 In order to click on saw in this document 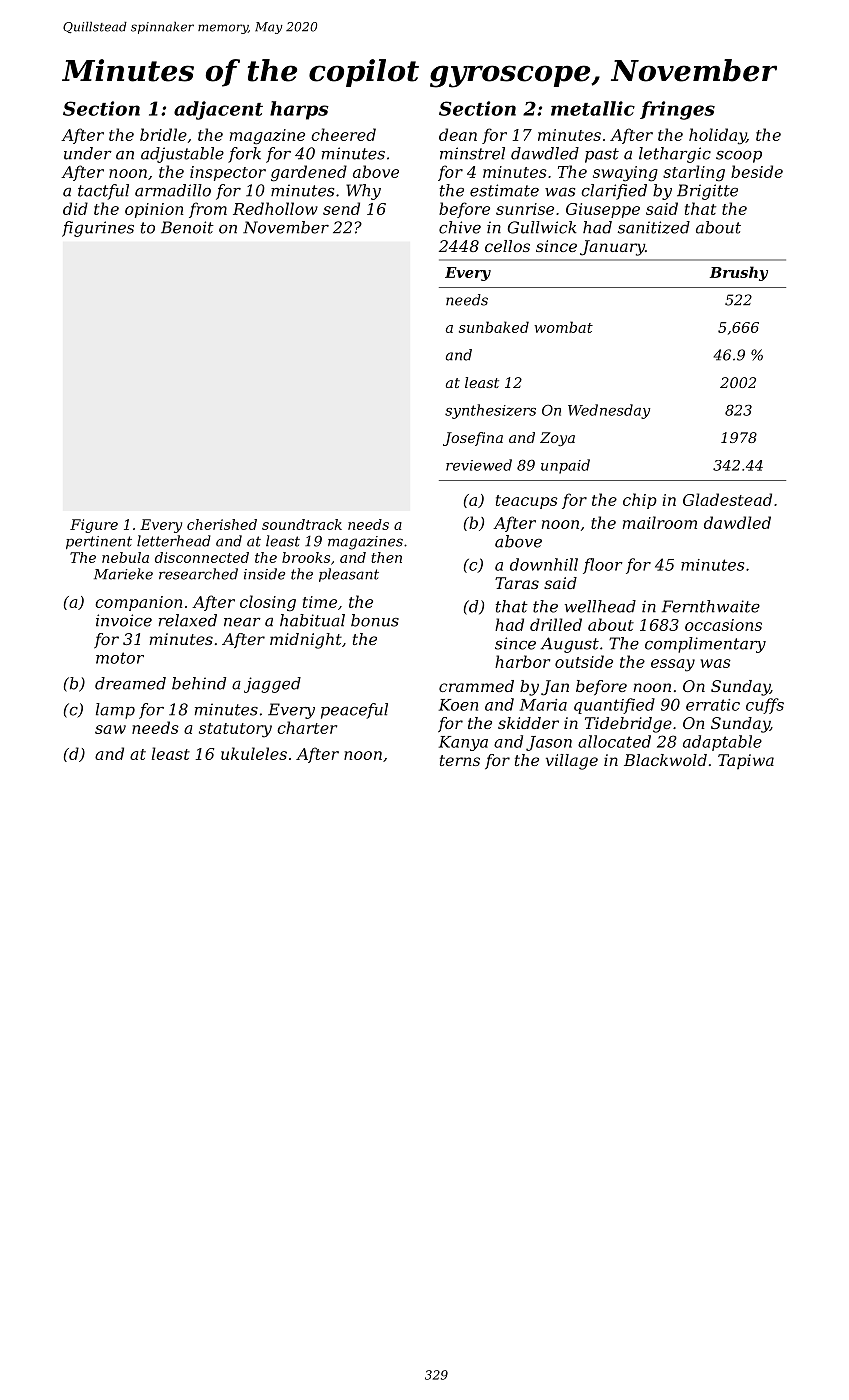, I will do `click(110, 729)`.
